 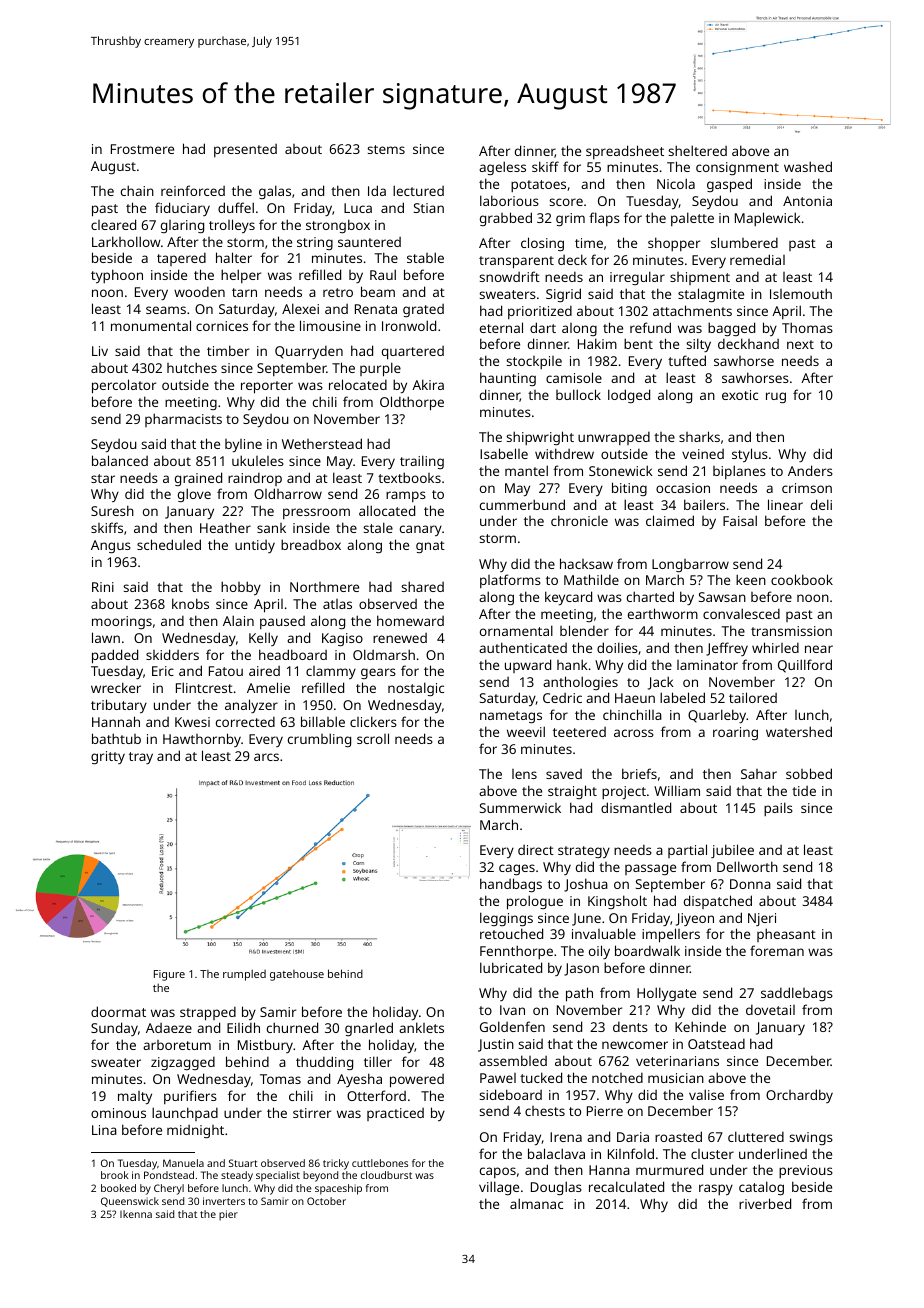 I want to click on scroll, so click(x=373, y=738).
